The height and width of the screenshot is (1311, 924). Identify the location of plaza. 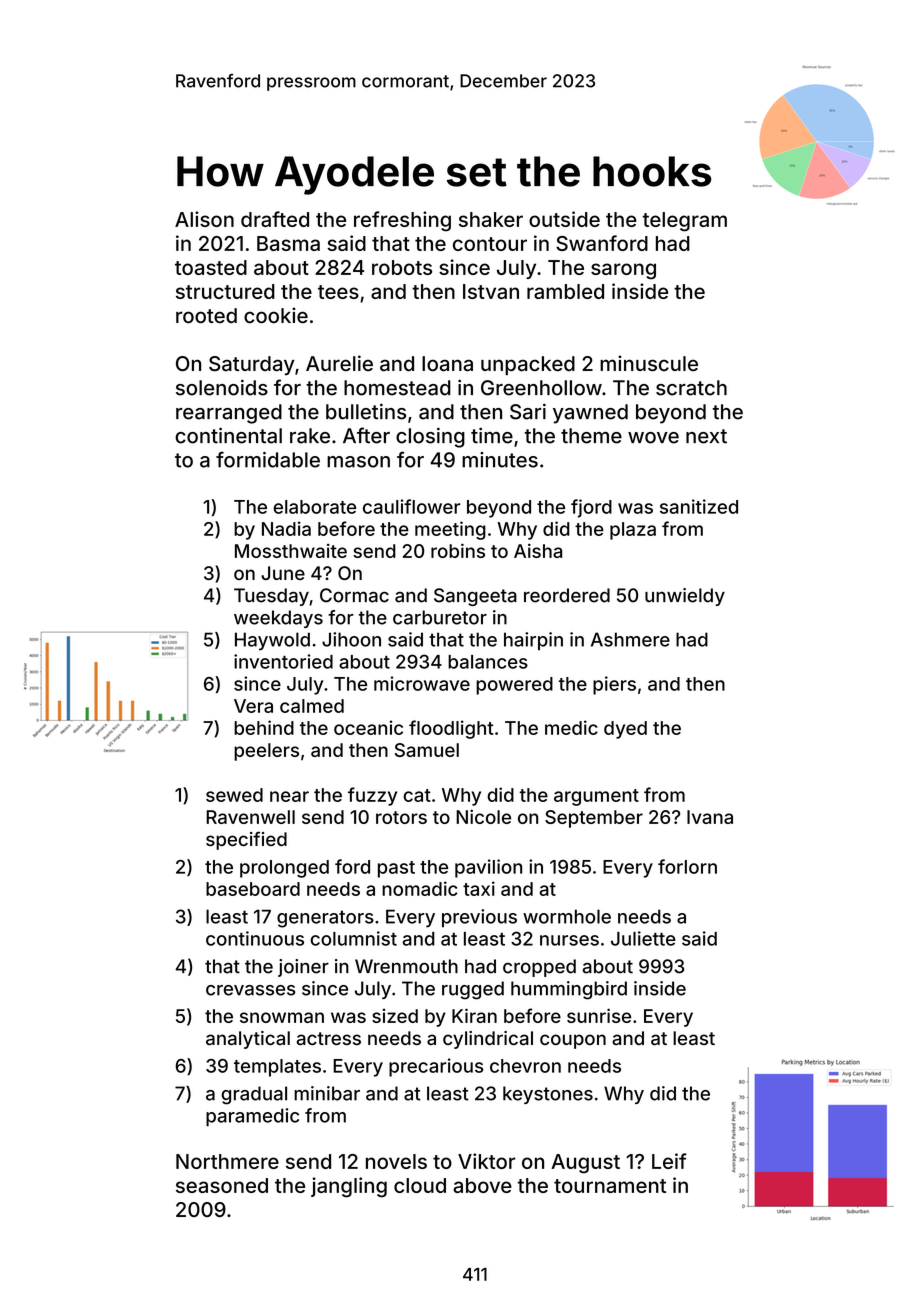
(633, 531).
